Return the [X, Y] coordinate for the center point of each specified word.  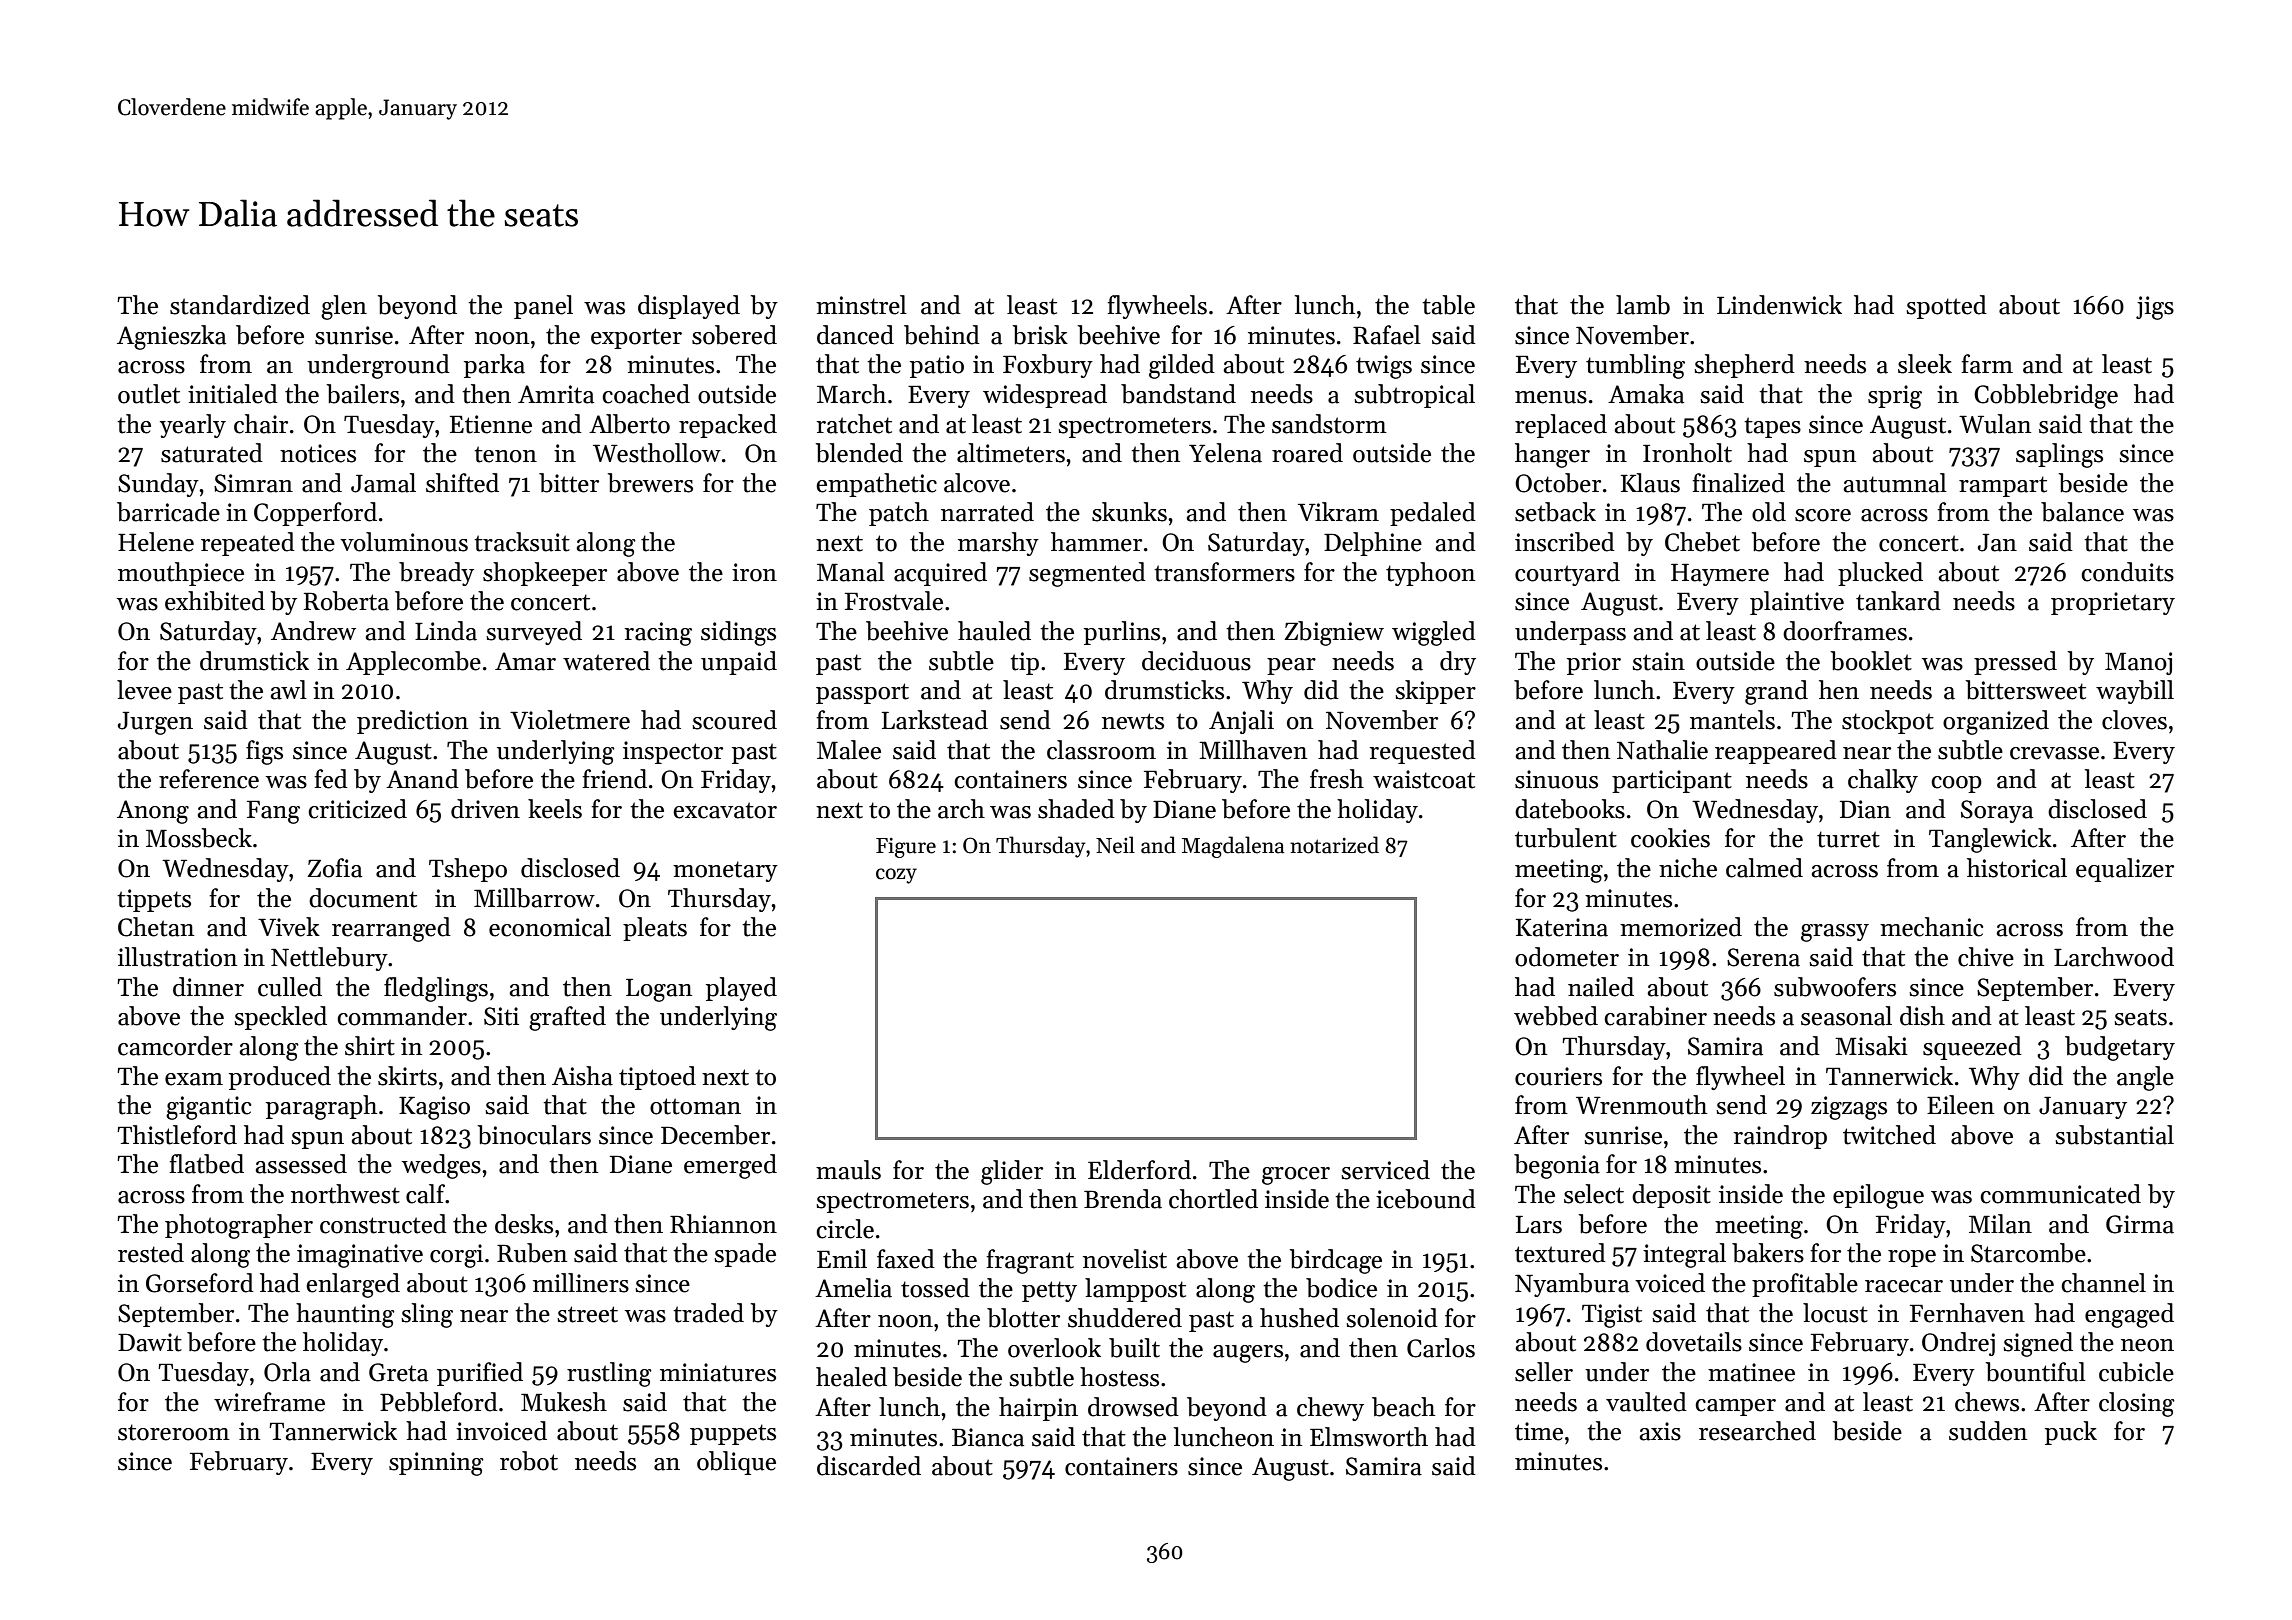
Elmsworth [1369, 1437]
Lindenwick [1779, 305]
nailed [1601, 987]
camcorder [175, 1046]
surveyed [534, 633]
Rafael [1387, 335]
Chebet [1702, 542]
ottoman [695, 1106]
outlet [149, 394]
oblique [736, 1463]
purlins [1122, 633]
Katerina [1562, 927]
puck [2071, 1433]
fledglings [436, 989]
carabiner [1655, 1016]
